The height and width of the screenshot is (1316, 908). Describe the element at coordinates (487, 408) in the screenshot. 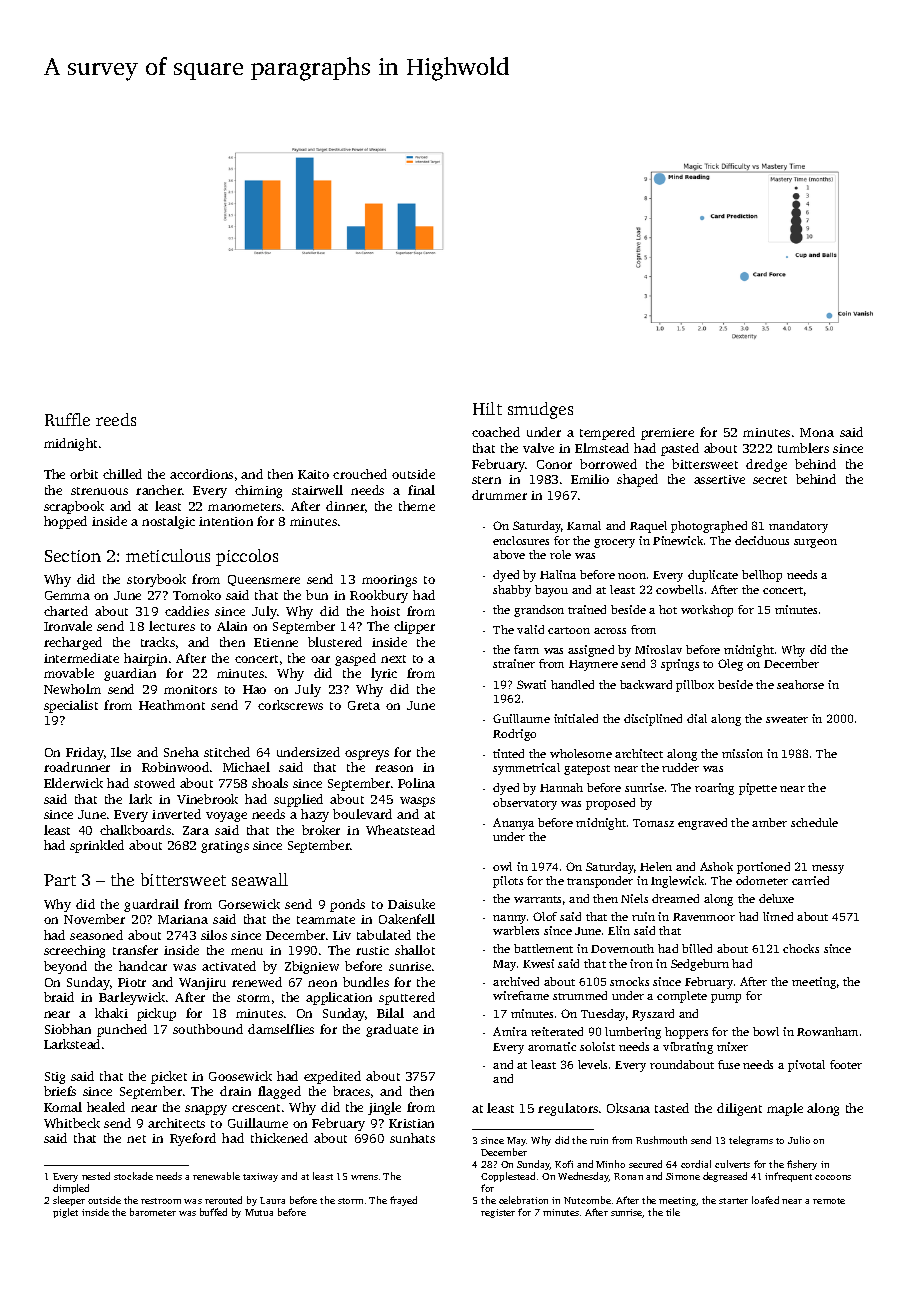

I see `Hilt` at that location.
